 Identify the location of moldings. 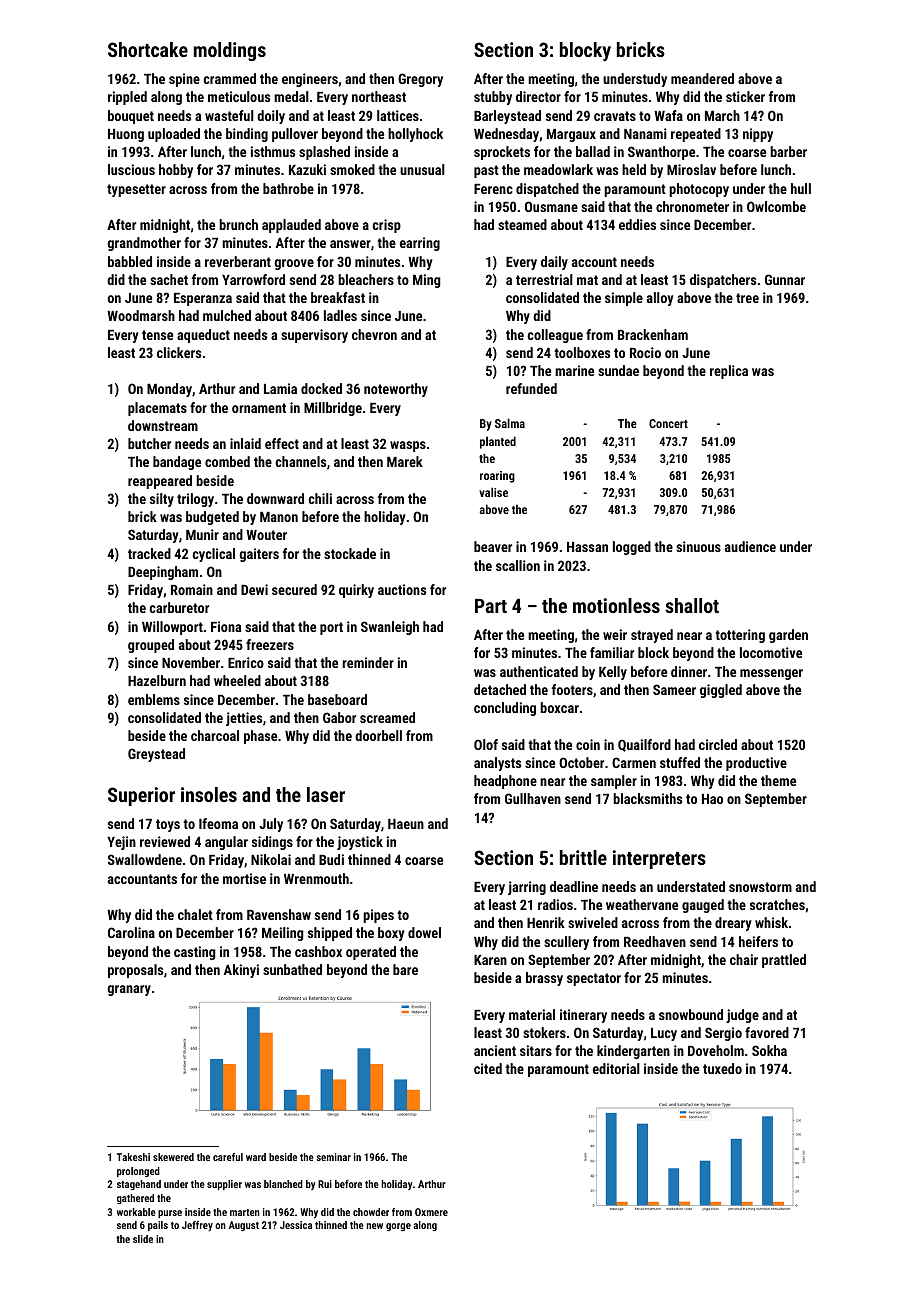
(230, 51).
